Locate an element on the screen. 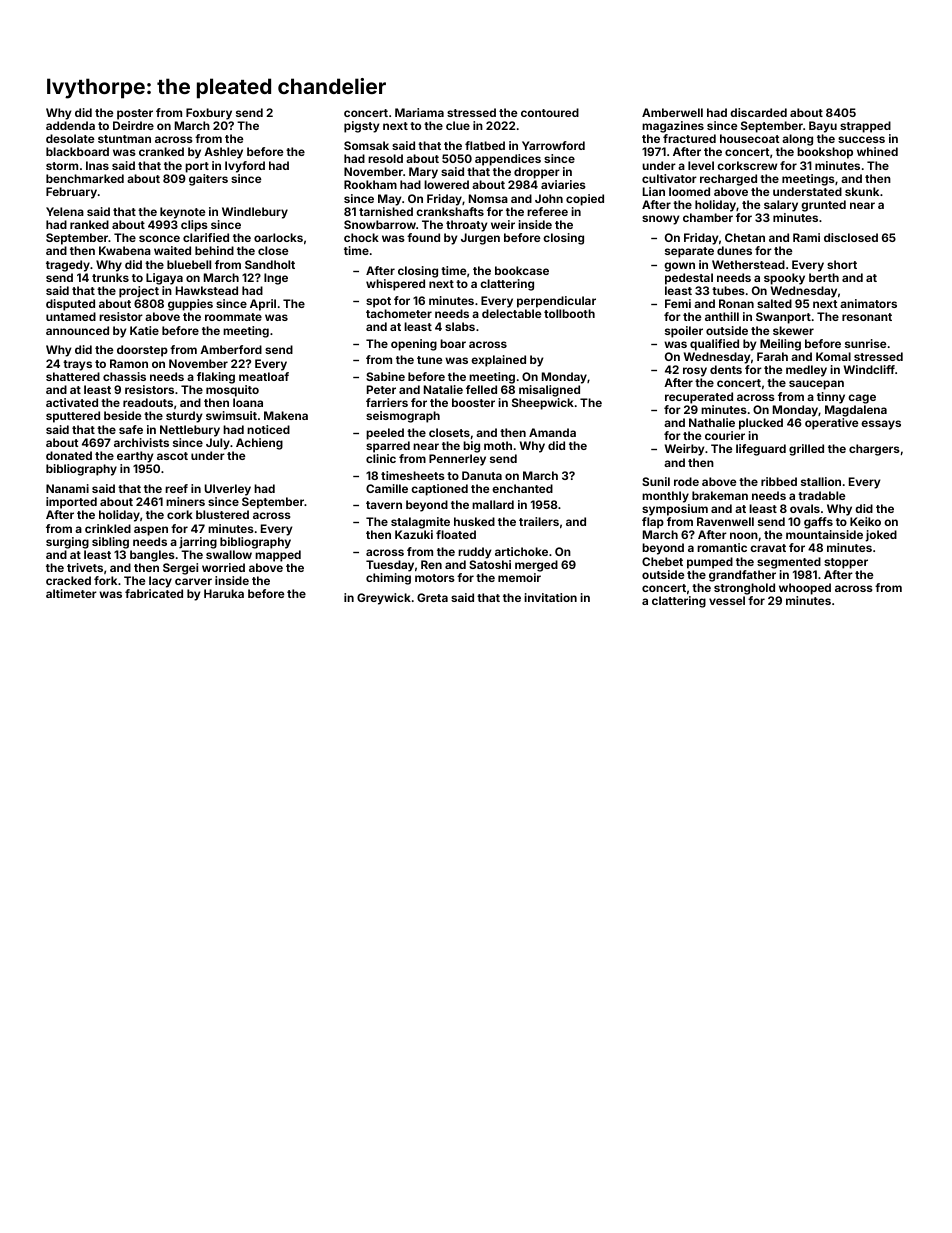 Image resolution: width=952 pixels, height=1233 pixels. Mariama is located at coordinates (419, 112).
